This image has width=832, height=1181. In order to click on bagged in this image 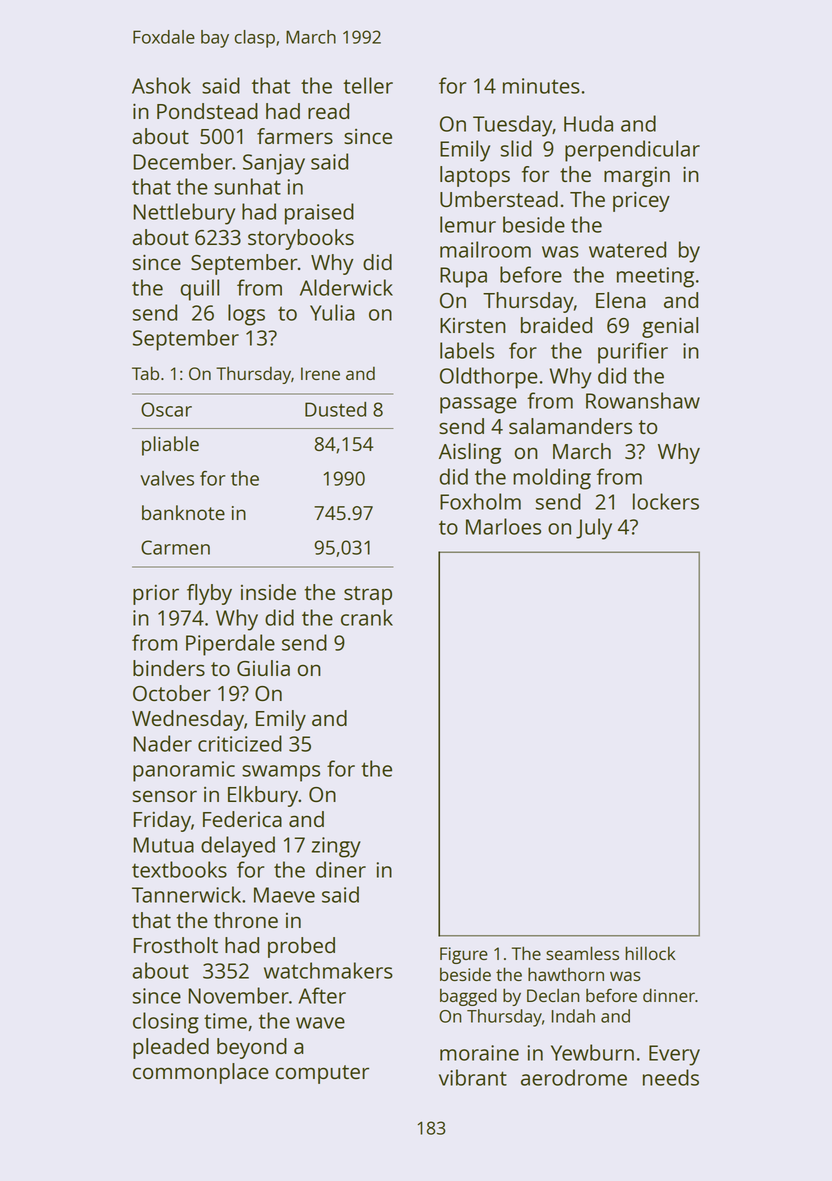, I will do `click(468, 997)`.
